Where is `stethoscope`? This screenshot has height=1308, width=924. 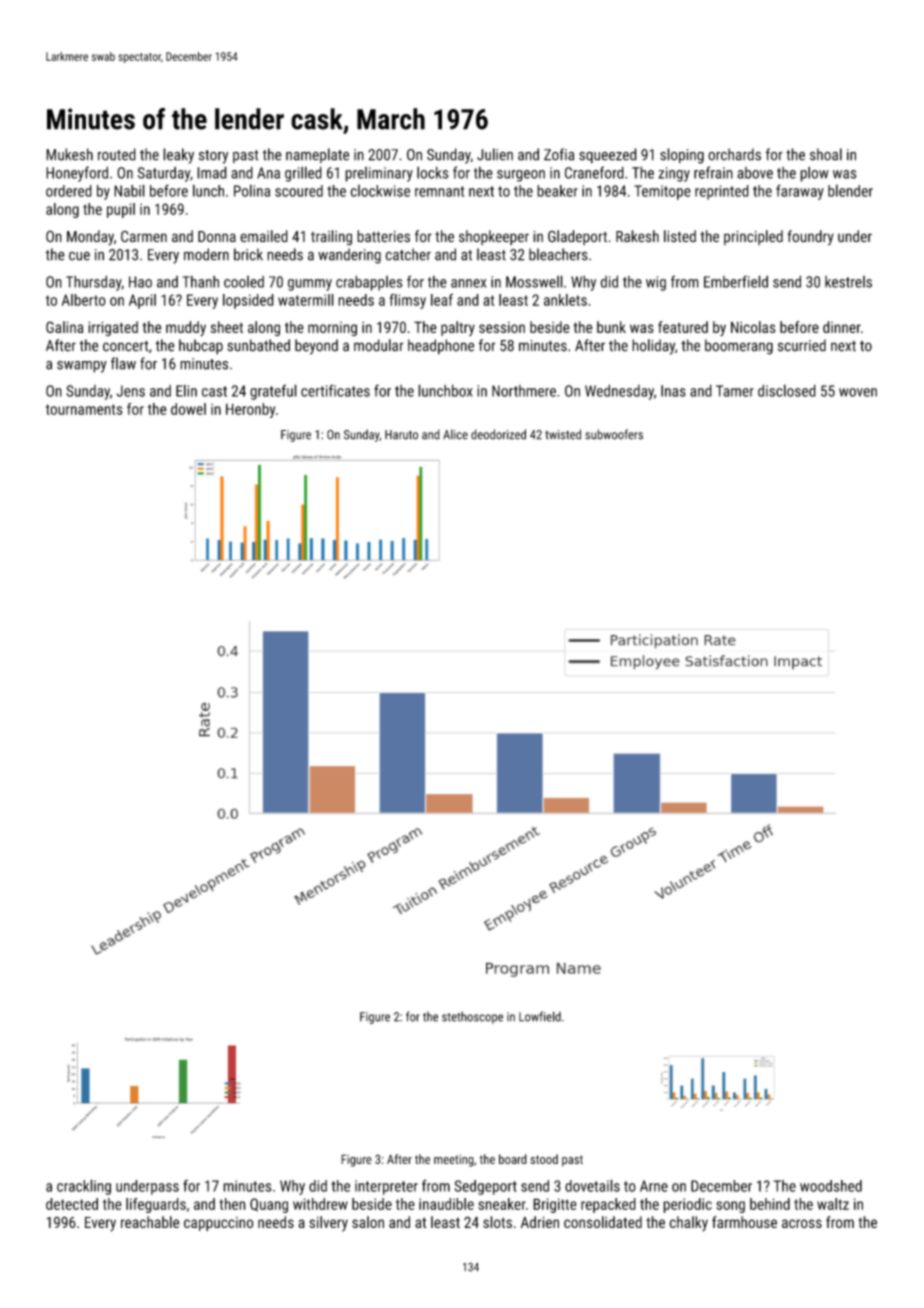
stethoscope is located at coordinates (472, 1018).
